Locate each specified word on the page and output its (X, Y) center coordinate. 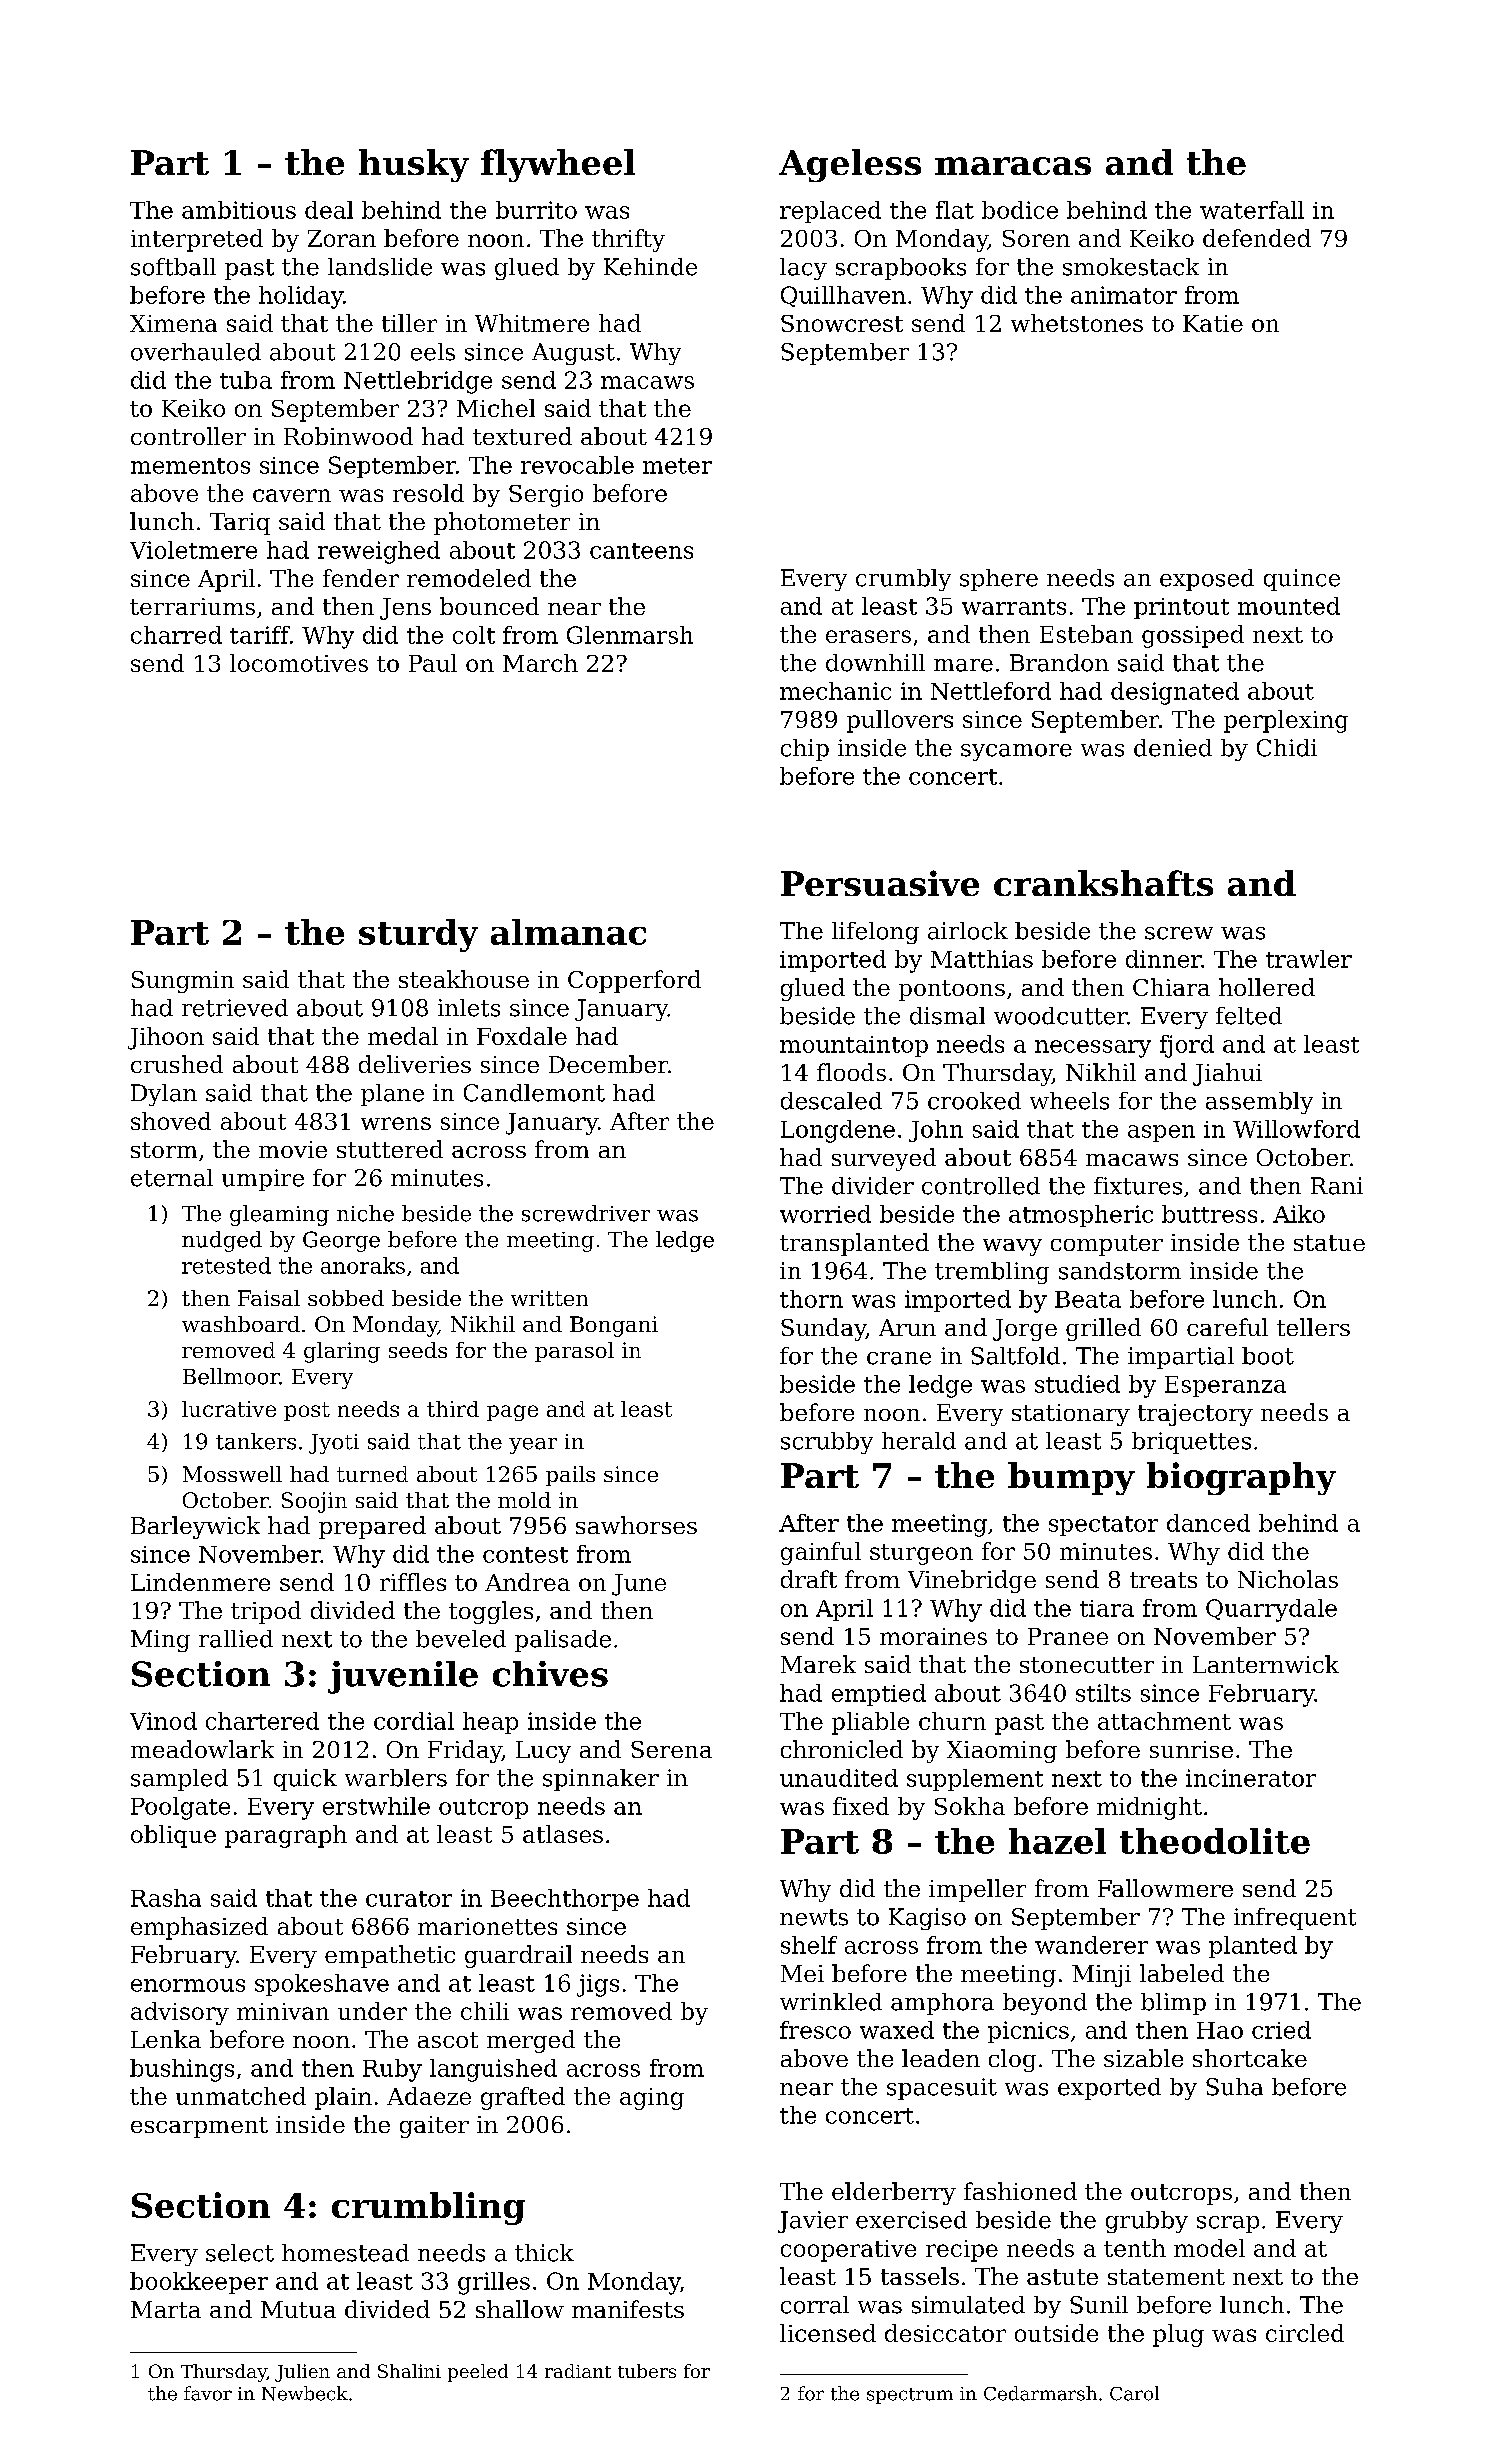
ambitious (239, 210)
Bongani (614, 1326)
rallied (236, 1639)
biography (1241, 1478)
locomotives (299, 663)
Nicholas (1288, 1579)
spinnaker (601, 1780)
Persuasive (880, 883)
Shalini (409, 2371)
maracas (1013, 166)
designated (1175, 693)
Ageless (850, 165)
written (549, 1298)
